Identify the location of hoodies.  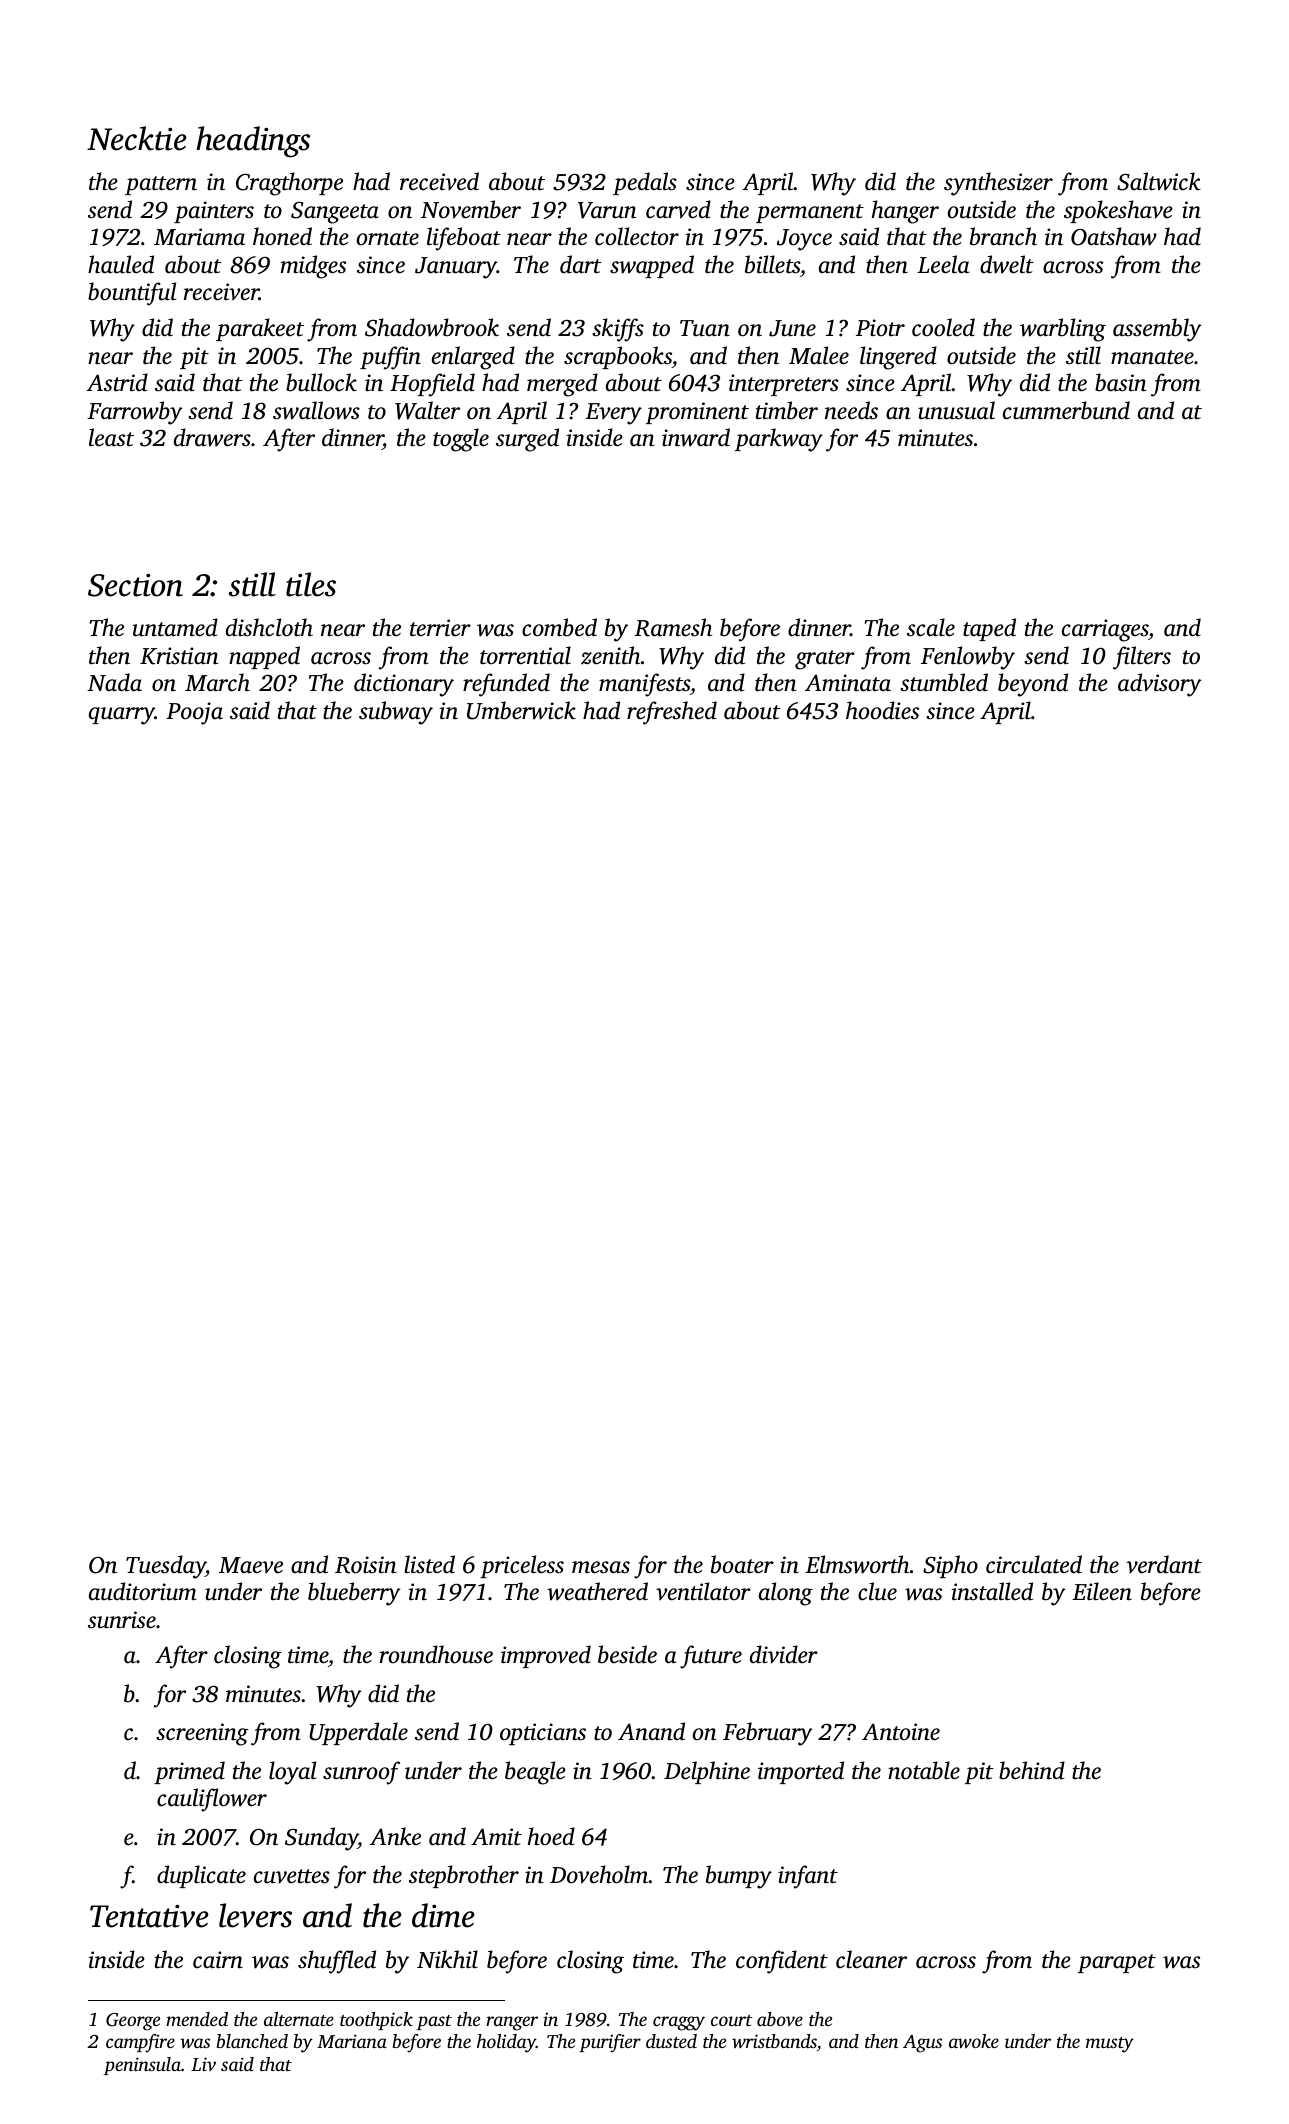
(882, 710).
